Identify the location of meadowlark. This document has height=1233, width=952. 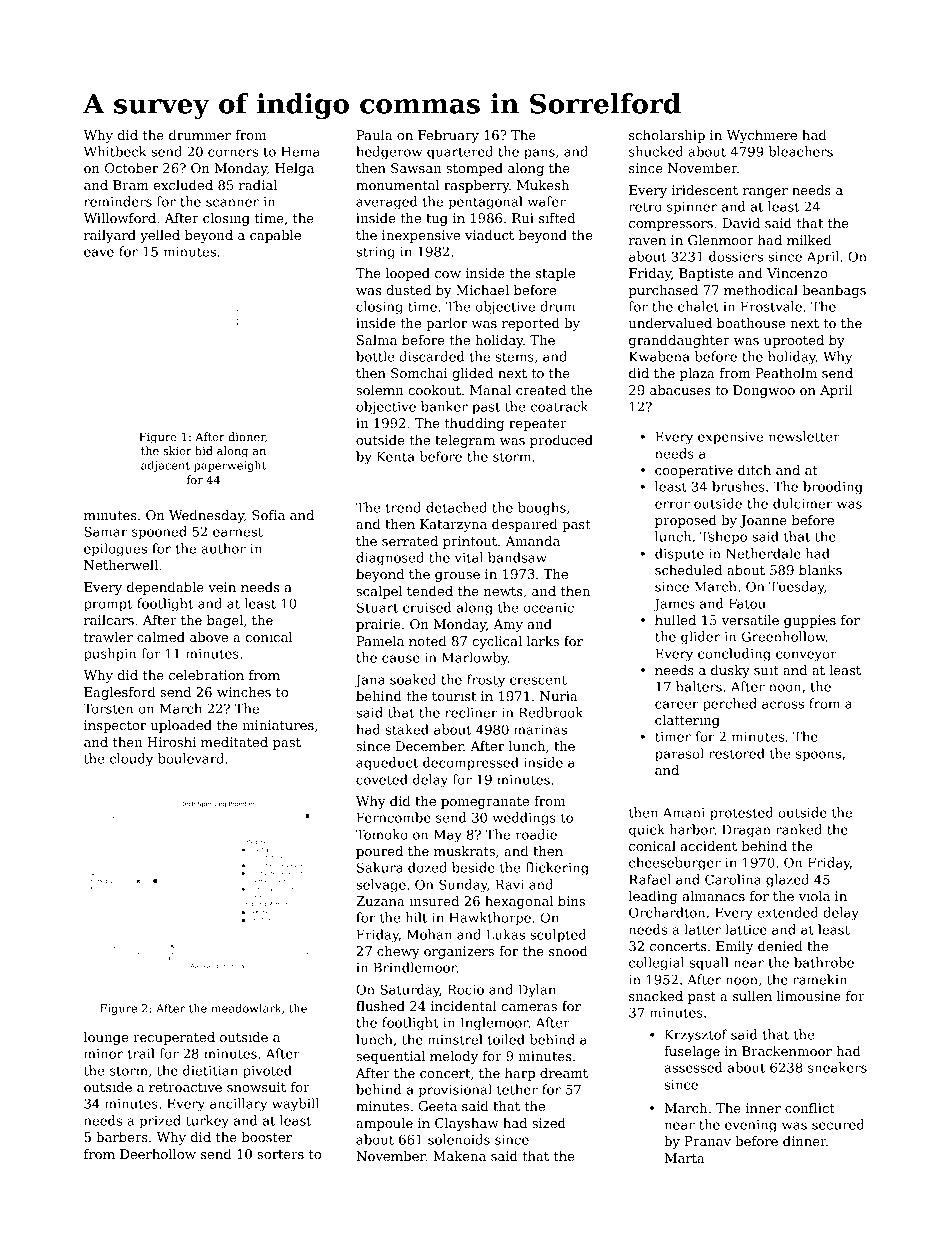
(246, 1008).
